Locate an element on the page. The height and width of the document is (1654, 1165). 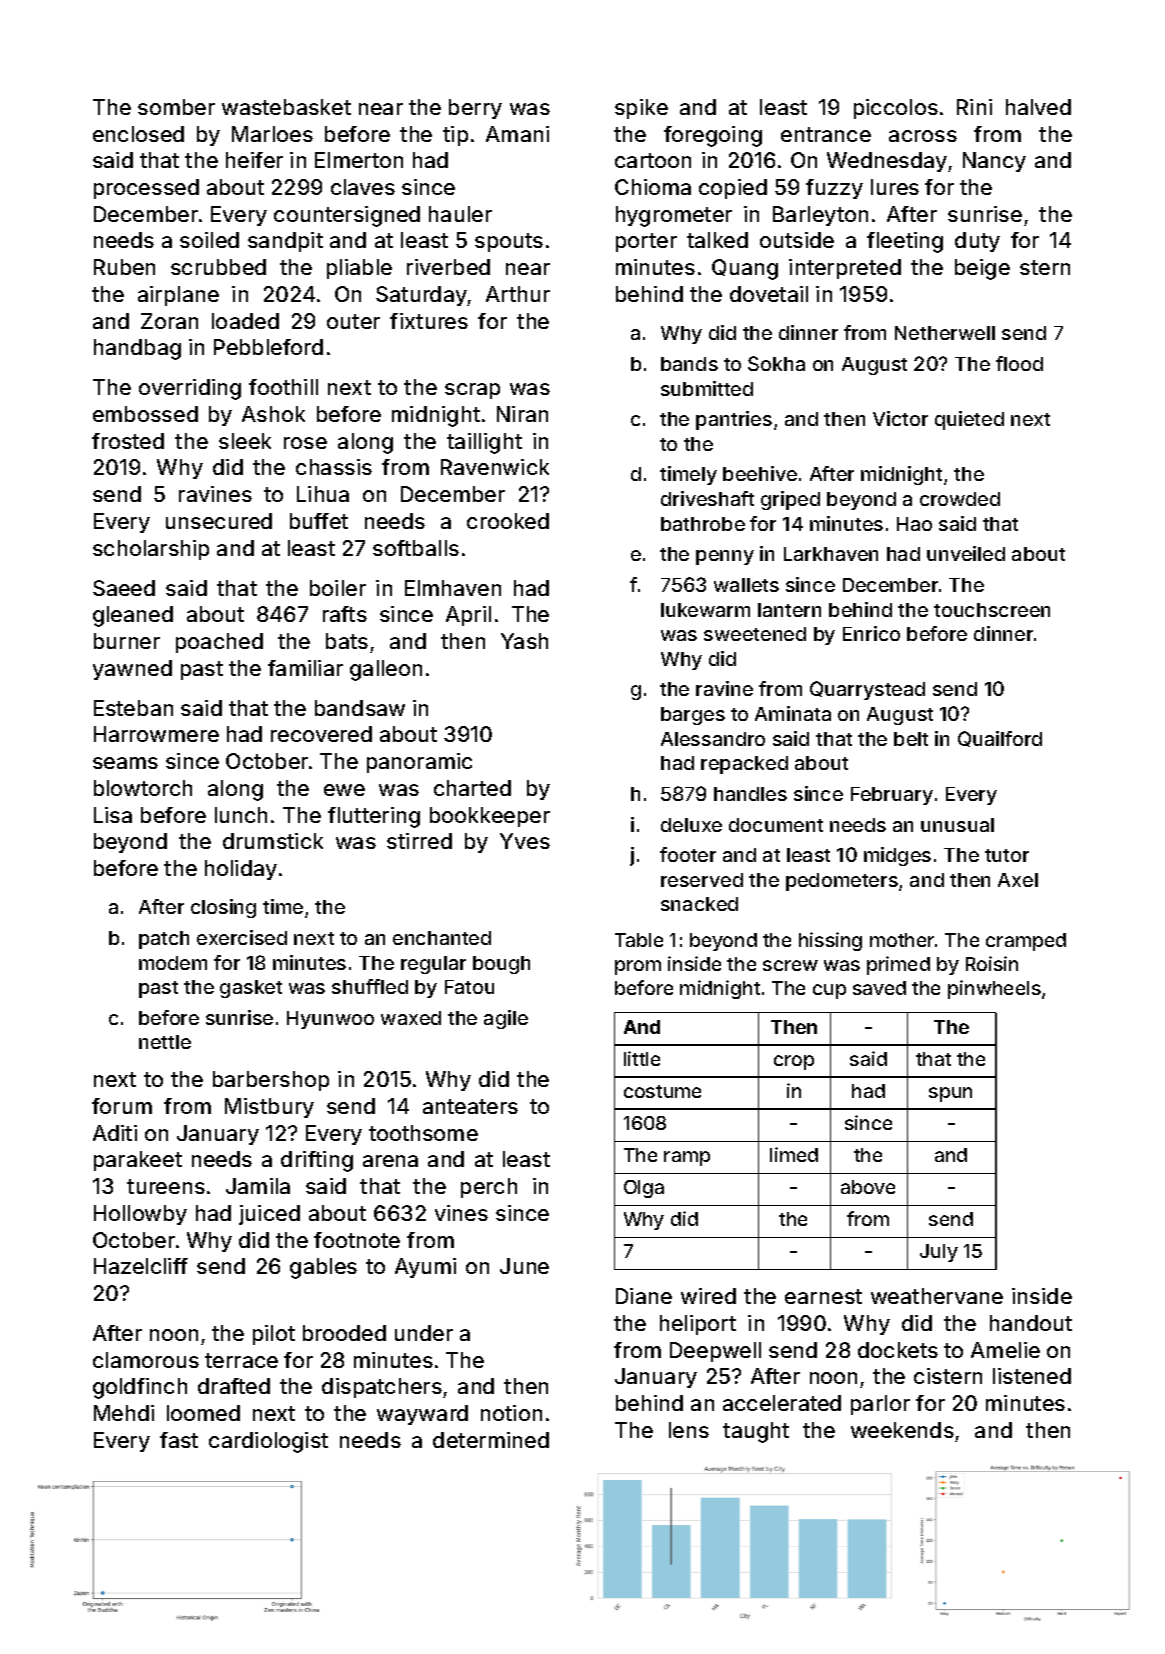
above is located at coordinates (868, 1187).
